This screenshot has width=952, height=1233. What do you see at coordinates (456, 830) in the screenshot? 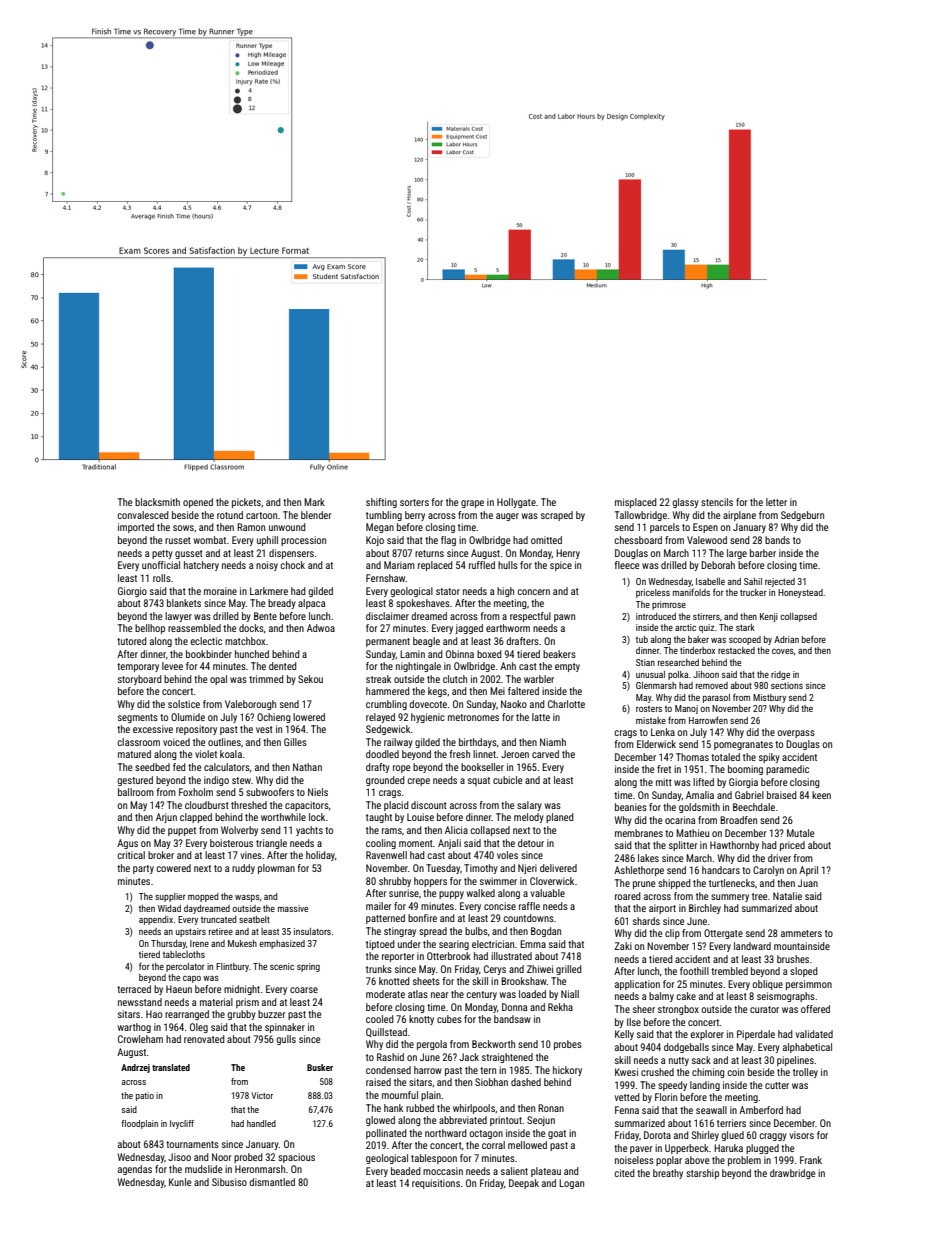
I see `Alicia` at bounding box center [456, 830].
